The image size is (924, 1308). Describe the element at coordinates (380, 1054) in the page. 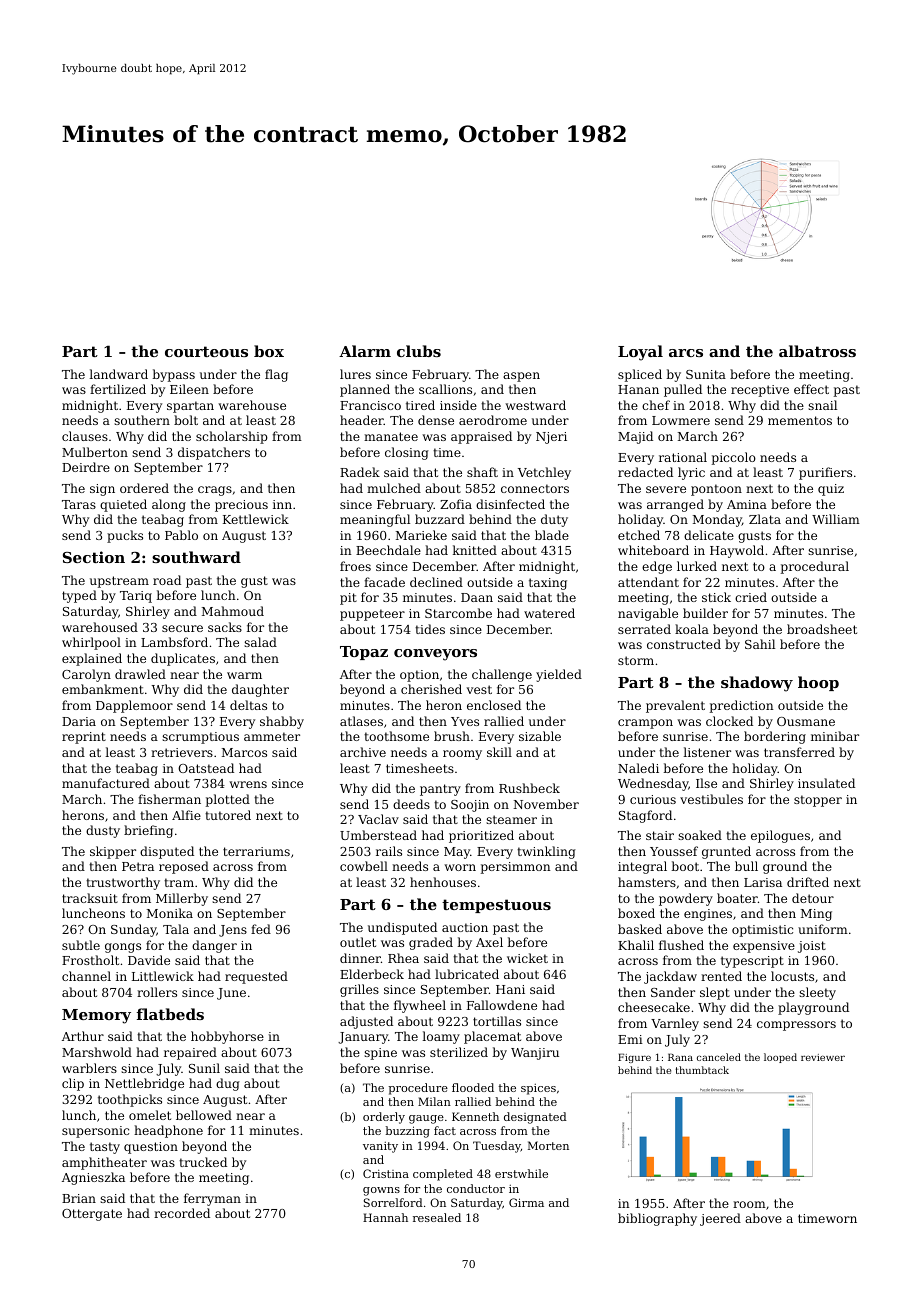

I see `spine` at that location.
